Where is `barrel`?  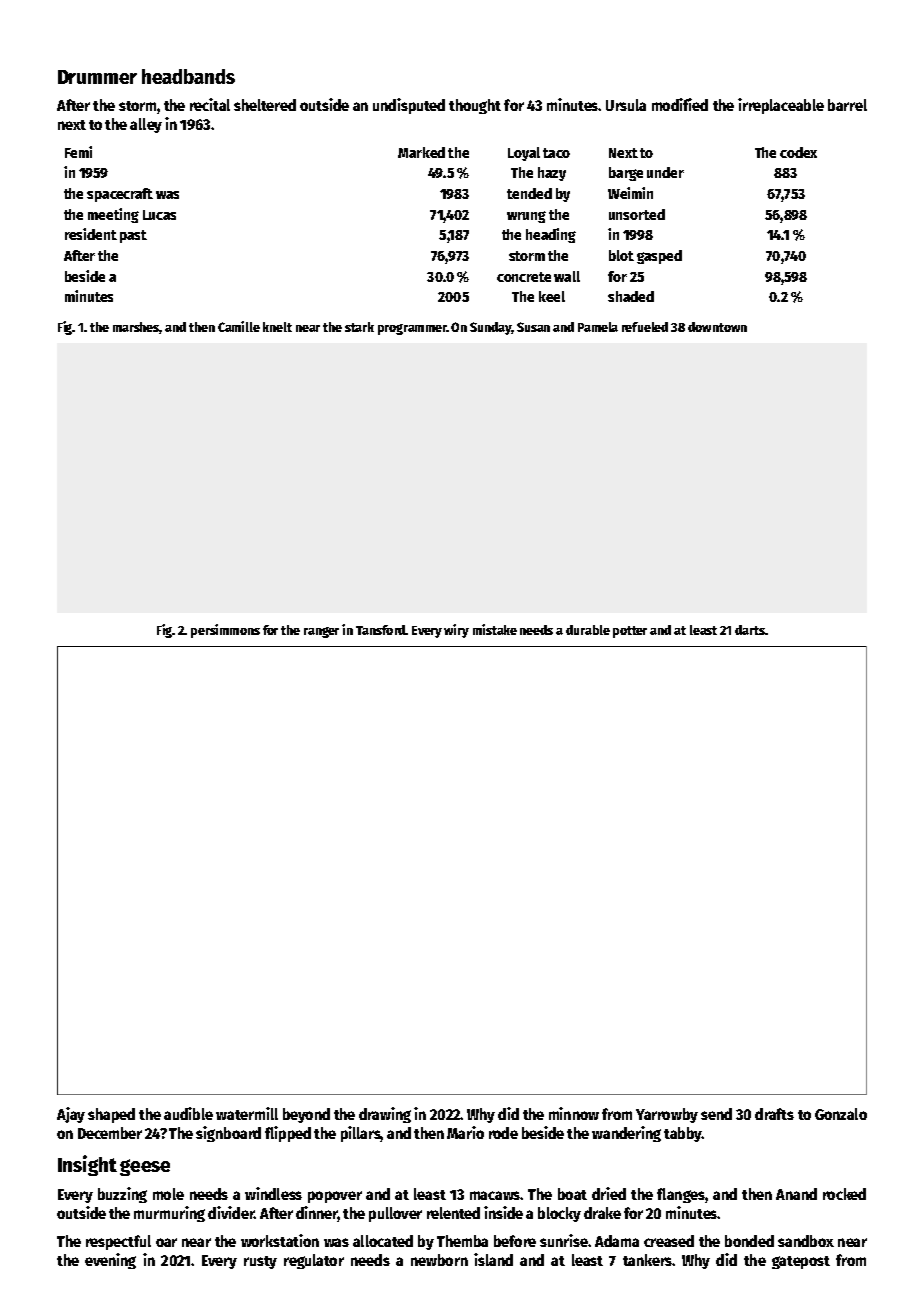 barrel is located at coordinates (847, 105).
